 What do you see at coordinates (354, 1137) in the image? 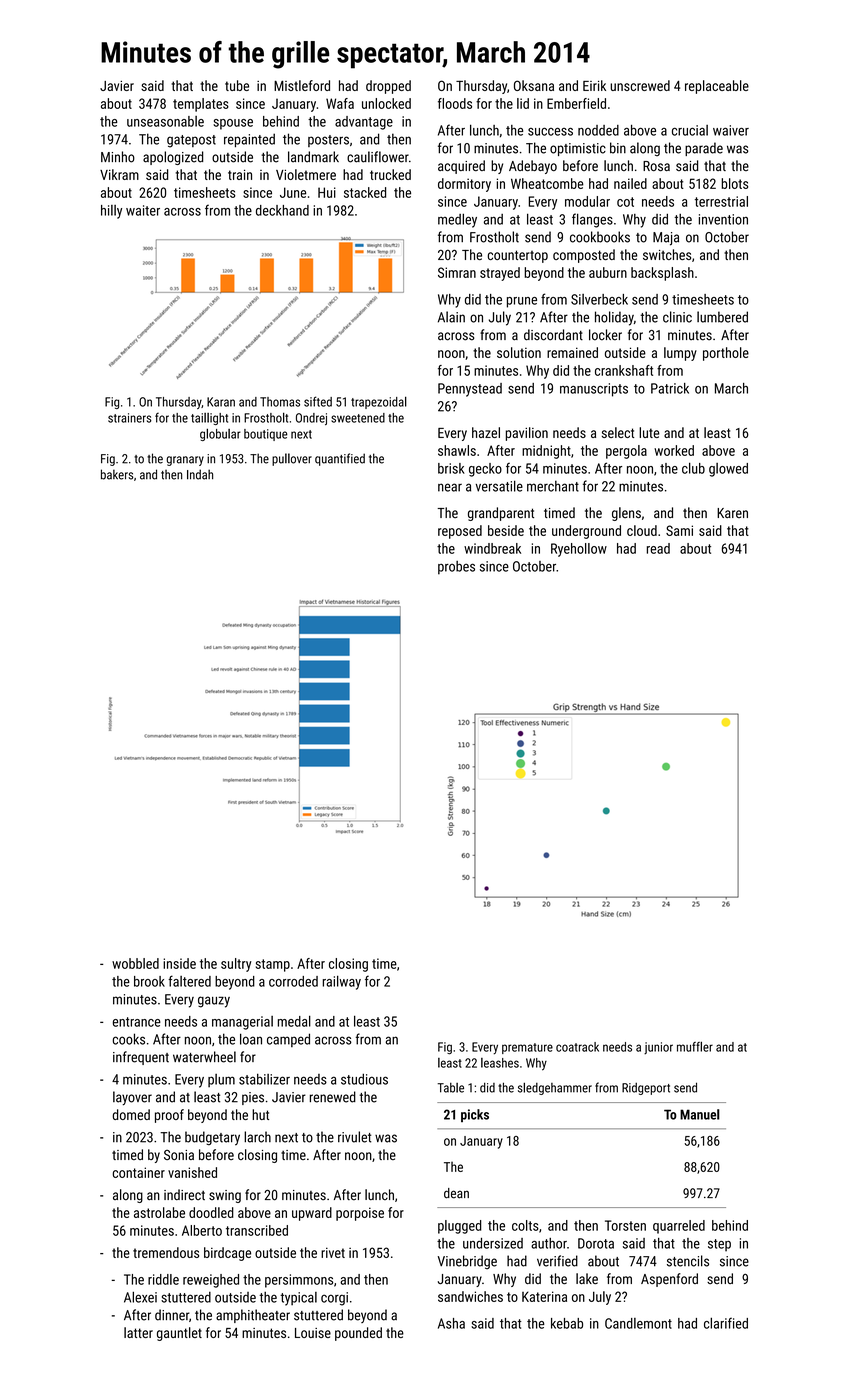
I see `rivulet` at bounding box center [354, 1137].
